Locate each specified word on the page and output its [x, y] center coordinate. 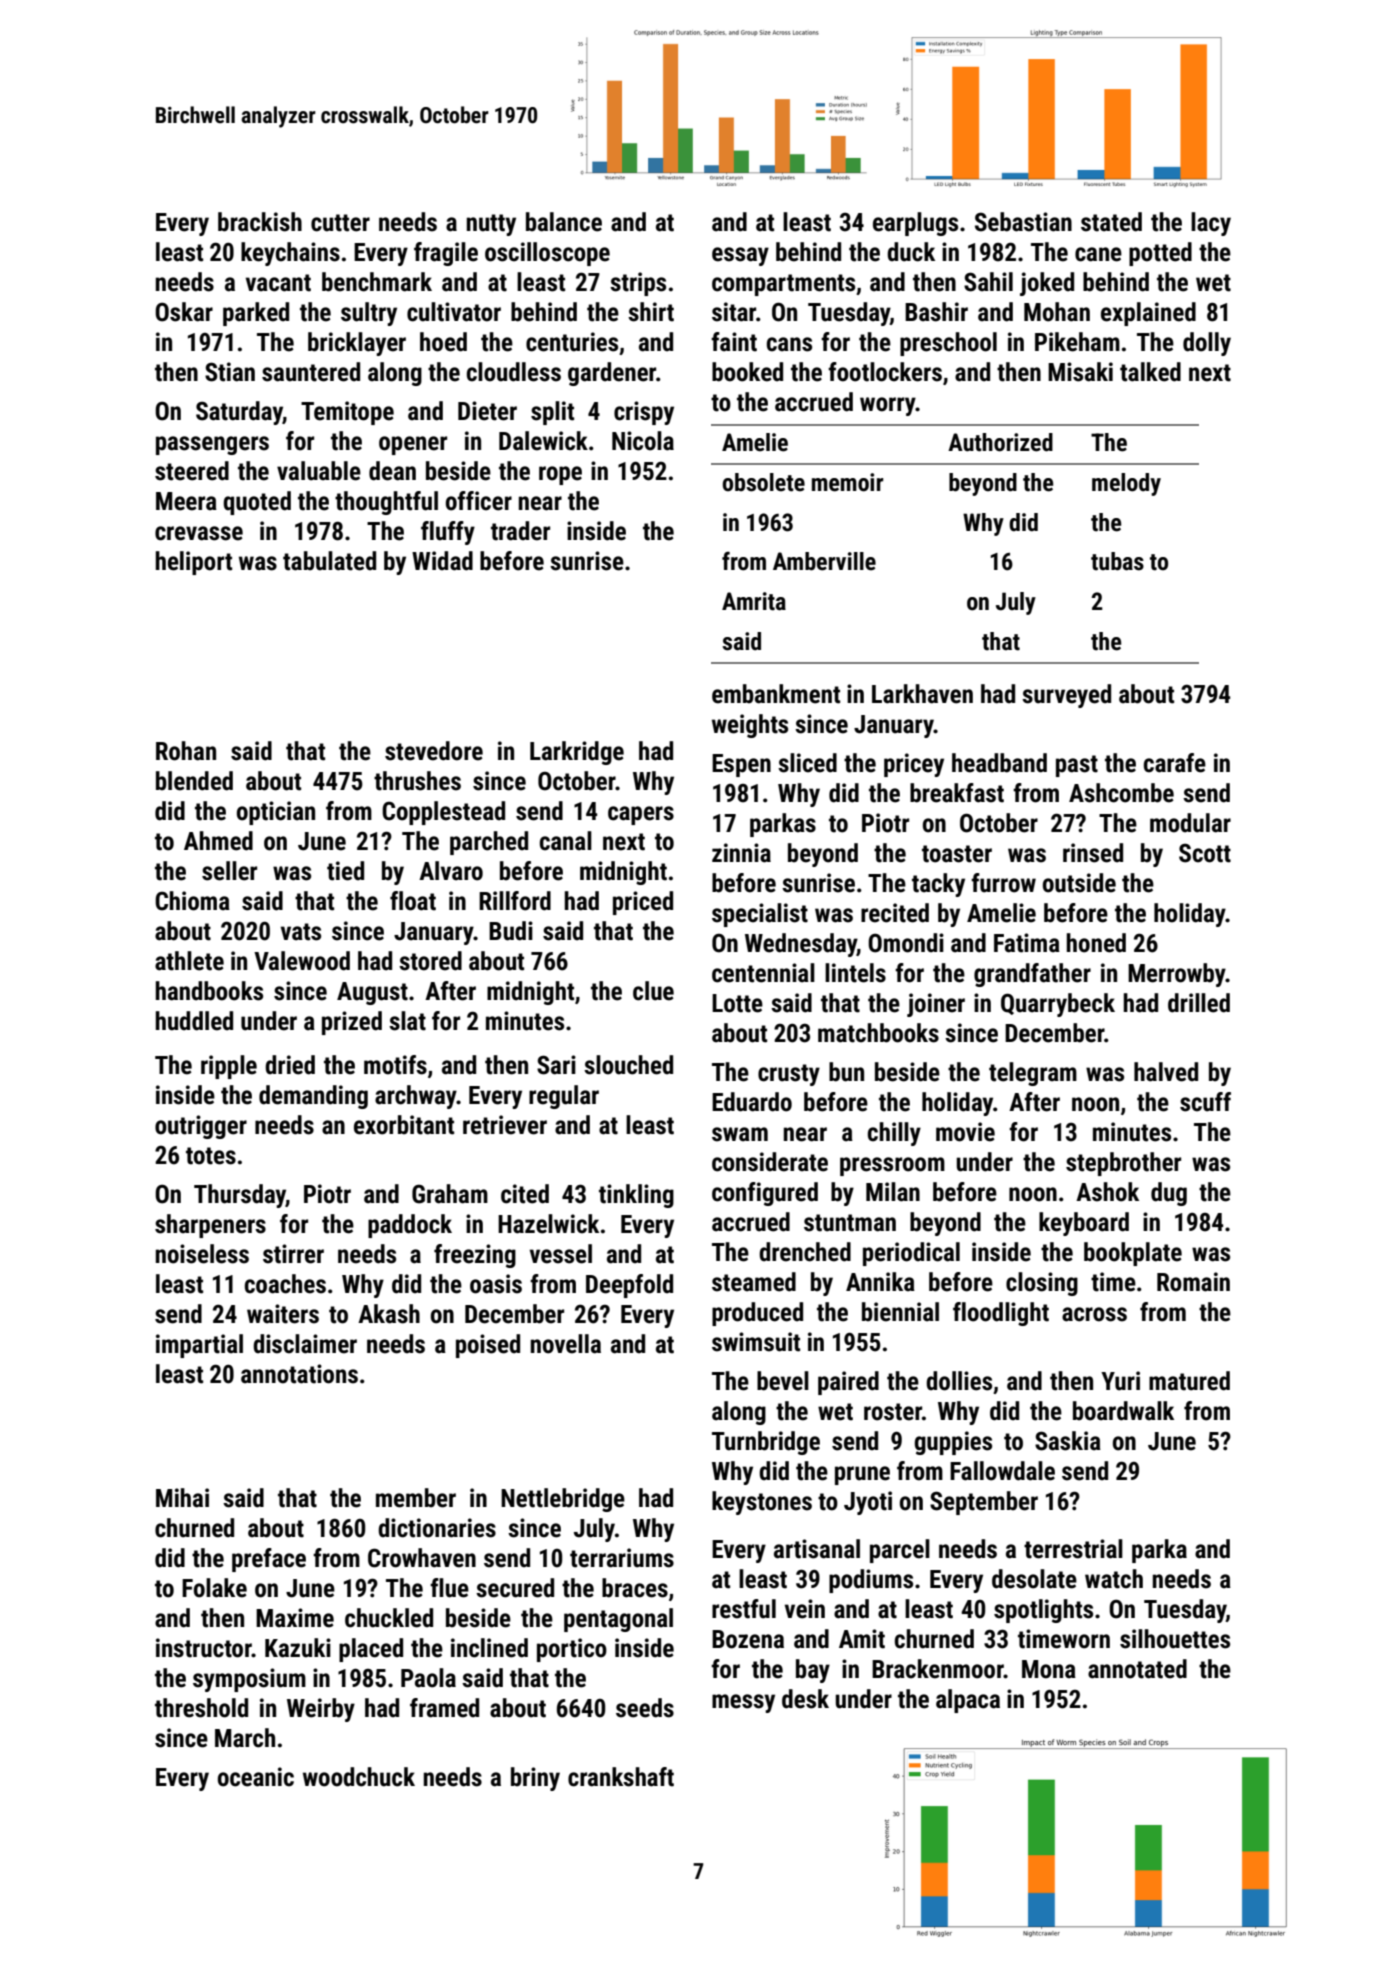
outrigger [201, 1127]
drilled [1199, 1003]
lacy [1211, 224]
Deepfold [629, 1286]
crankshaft [621, 1777]
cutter [340, 223]
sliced [807, 763]
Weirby [321, 1710]
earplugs [915, 224]
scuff [1205, 1102]
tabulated [329, 561]
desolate [1034, 1579]
